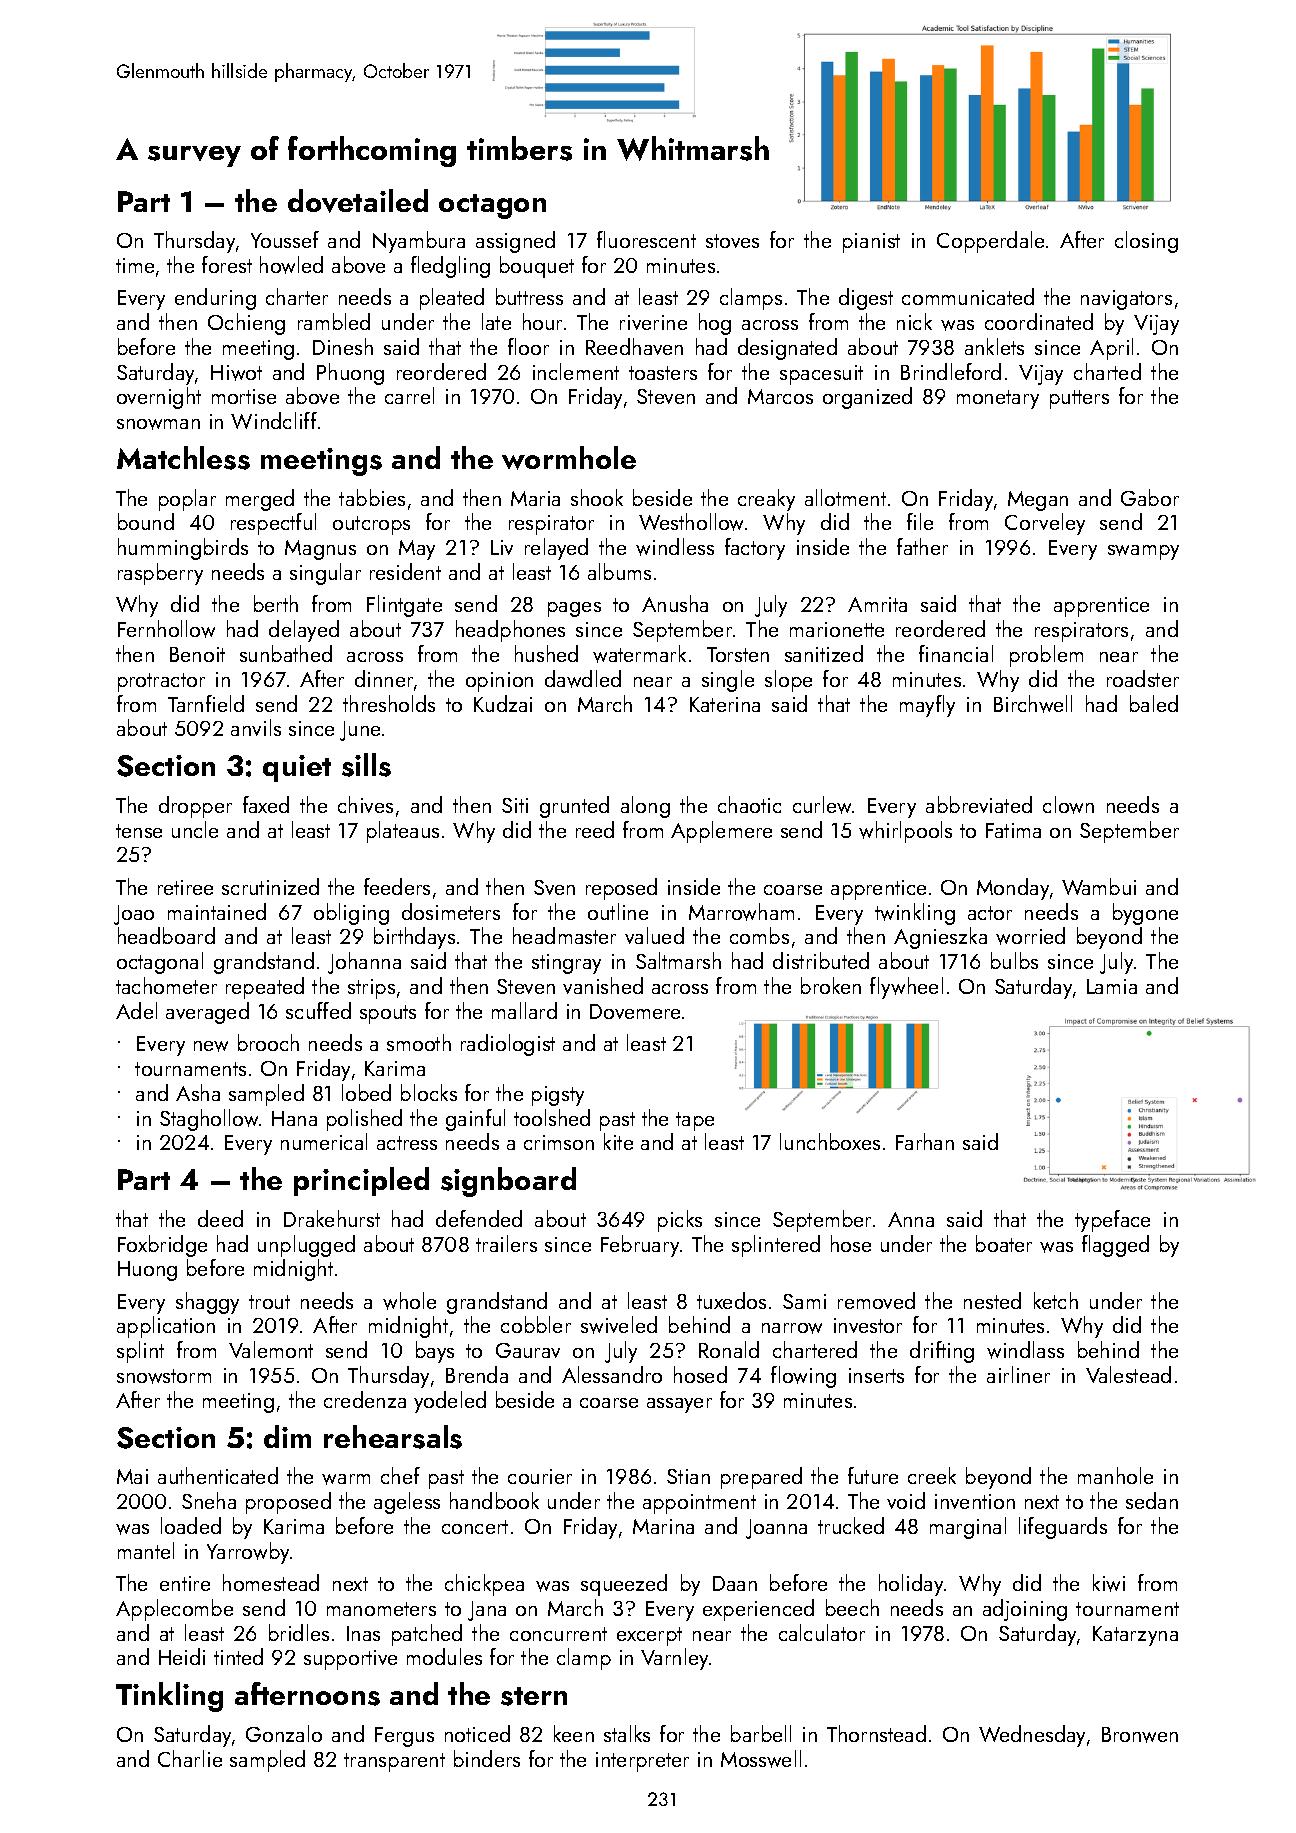 This image has height=1833, width=1296. What do you see at coordinates (699, 1504) in the image?
I see `appointment` at bounding box center [699, 1504].
